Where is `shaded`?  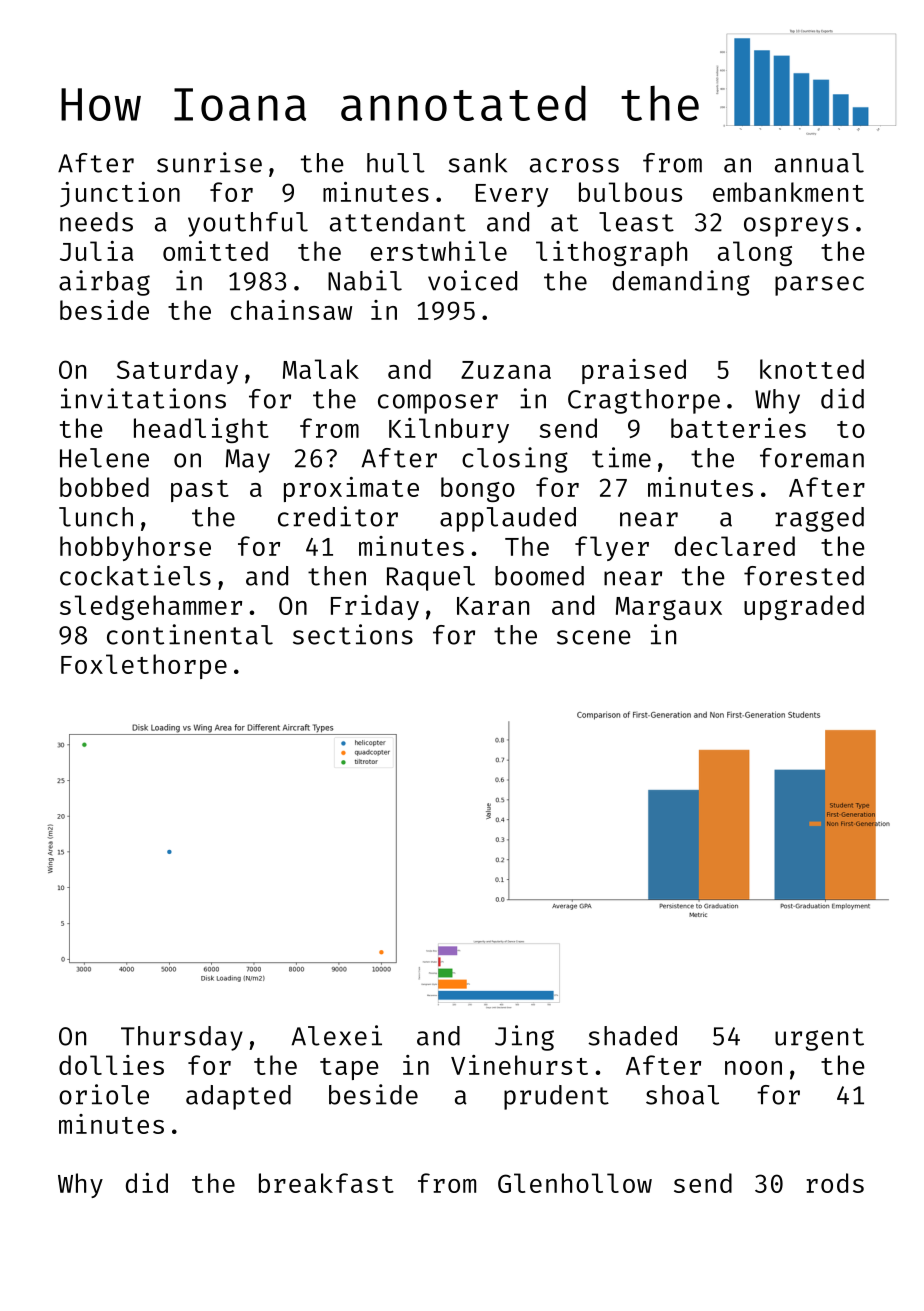 shaded is located at coordinates (632, 1036).
